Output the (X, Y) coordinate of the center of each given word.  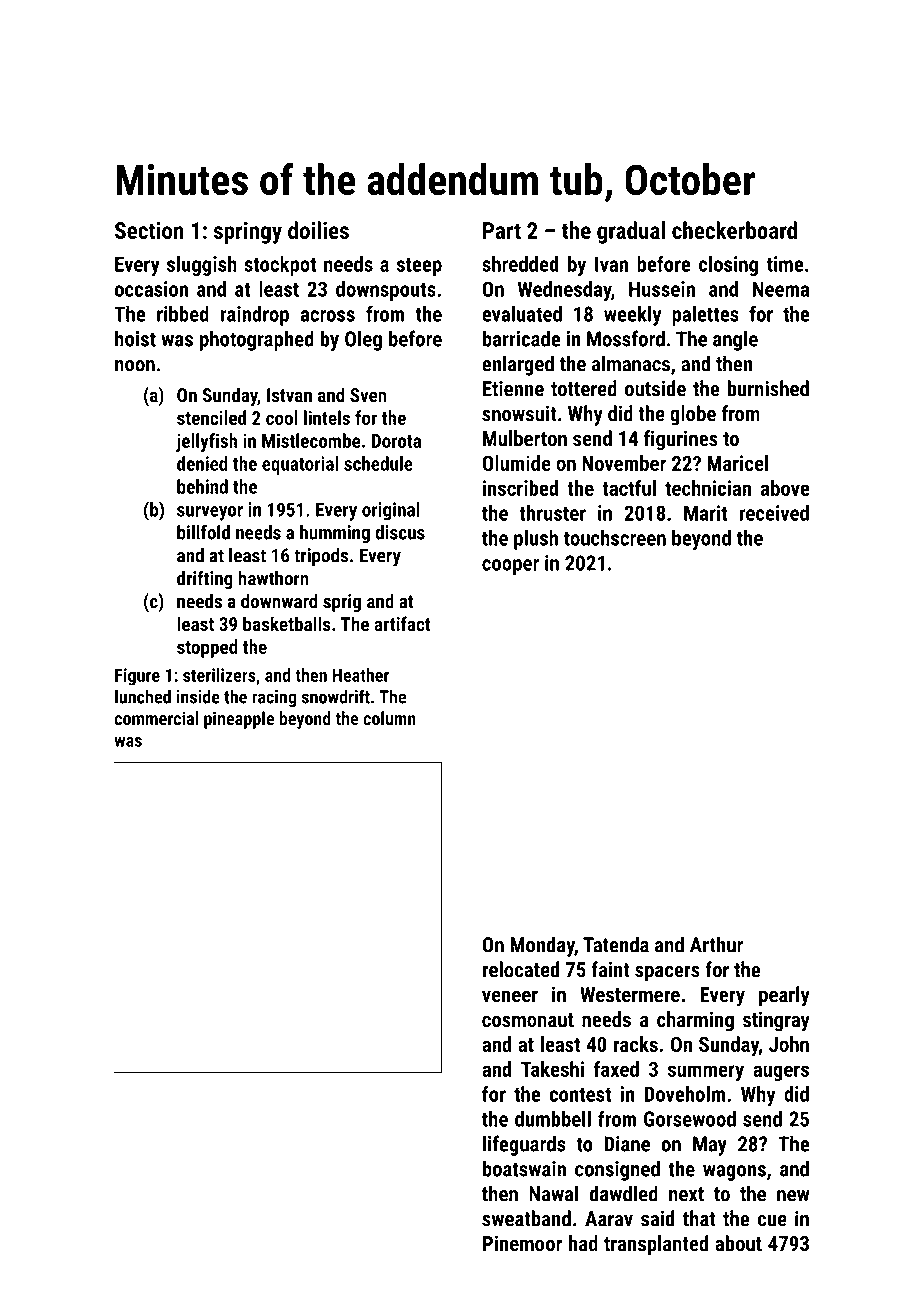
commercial (156, 718)
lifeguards (524, 1145)
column (389, 718)
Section (149, 230)
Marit (706, 513)
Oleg (363, 340)
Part (502, 230)
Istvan (289, 395)
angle (735, 340)
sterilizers (219, 675)
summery (706, 1073)
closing (728, 266)
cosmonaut (528, 1020)
